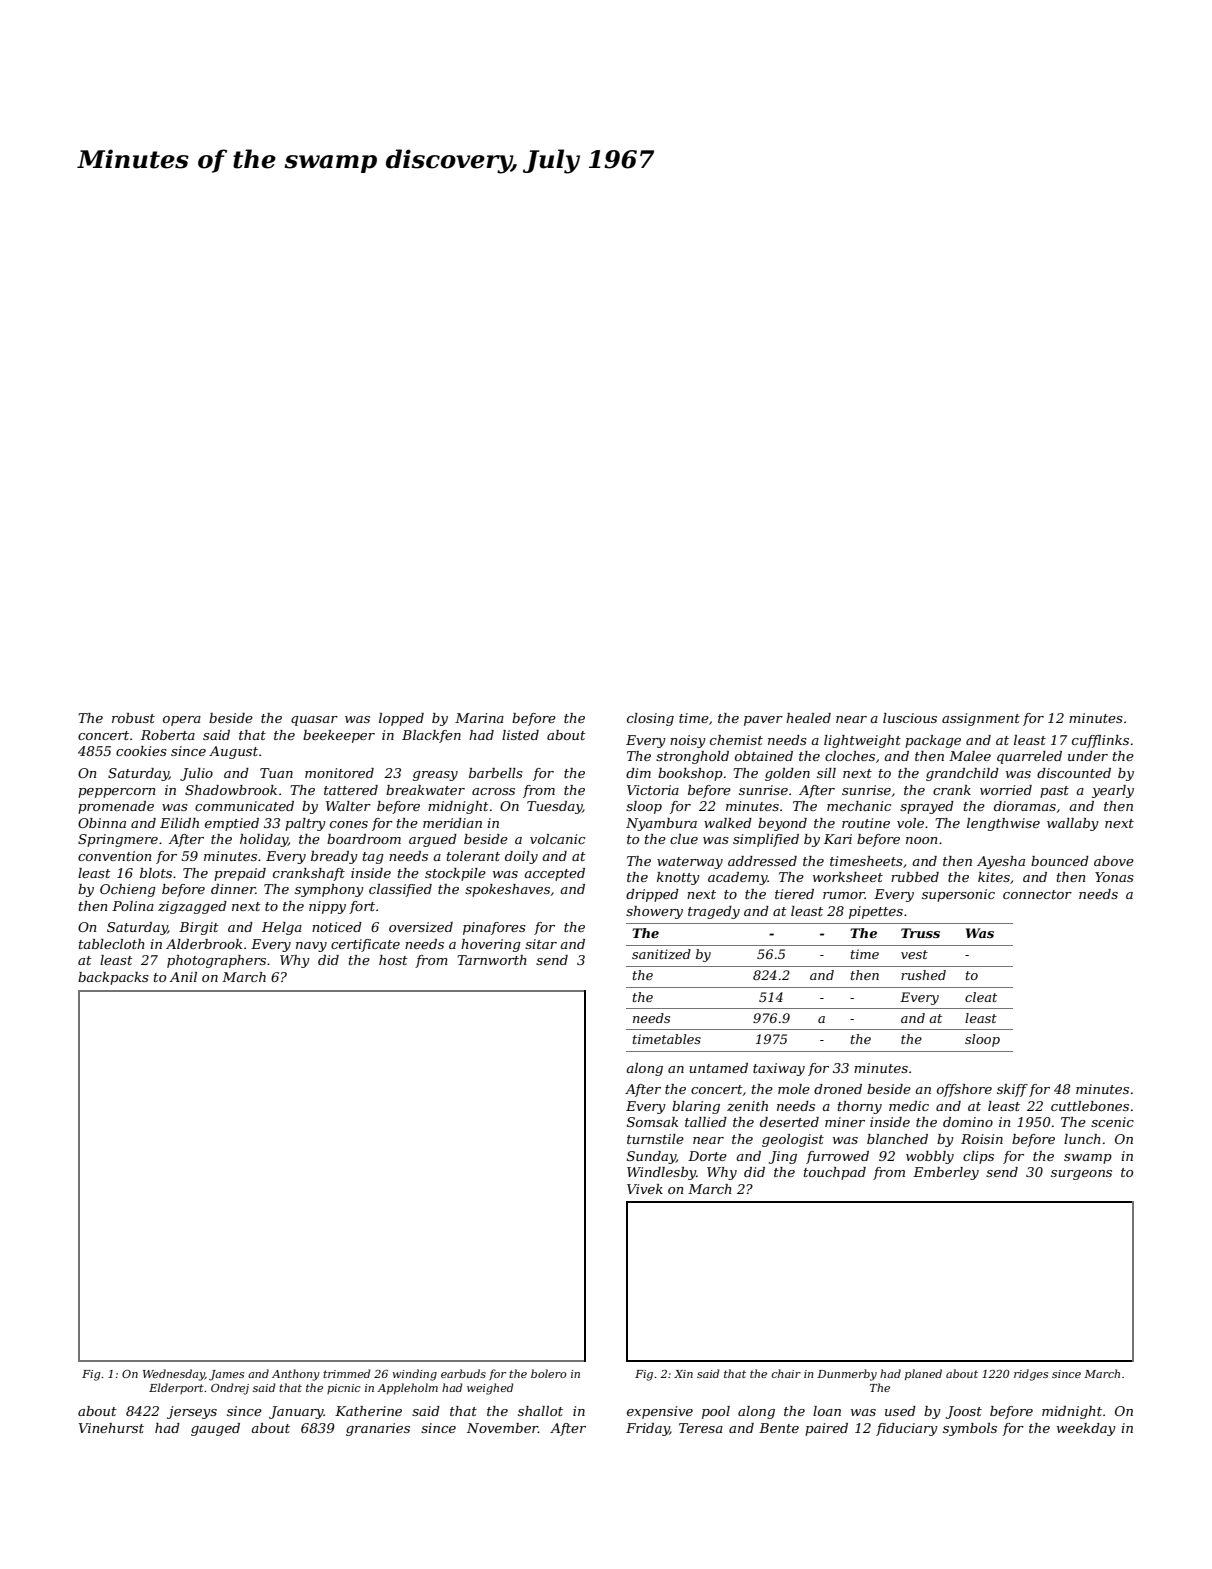 This screenshot has width=1212, height=1569. What do you see at coordinates (897, 1139) in the screenshot?
I see `blanched` at bounding box center [897, 1139].
